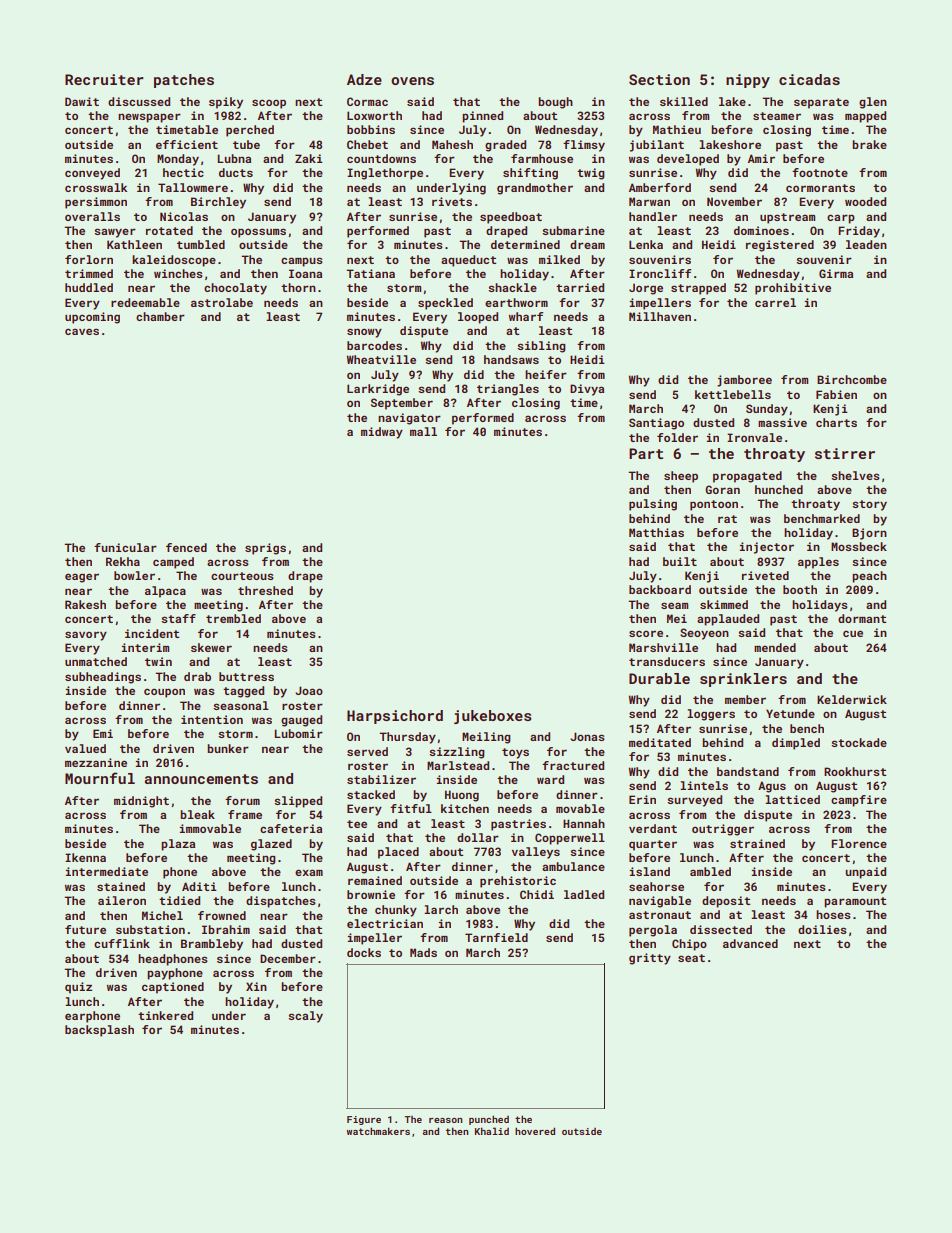  I want to click on twig, so click(591, 174).
